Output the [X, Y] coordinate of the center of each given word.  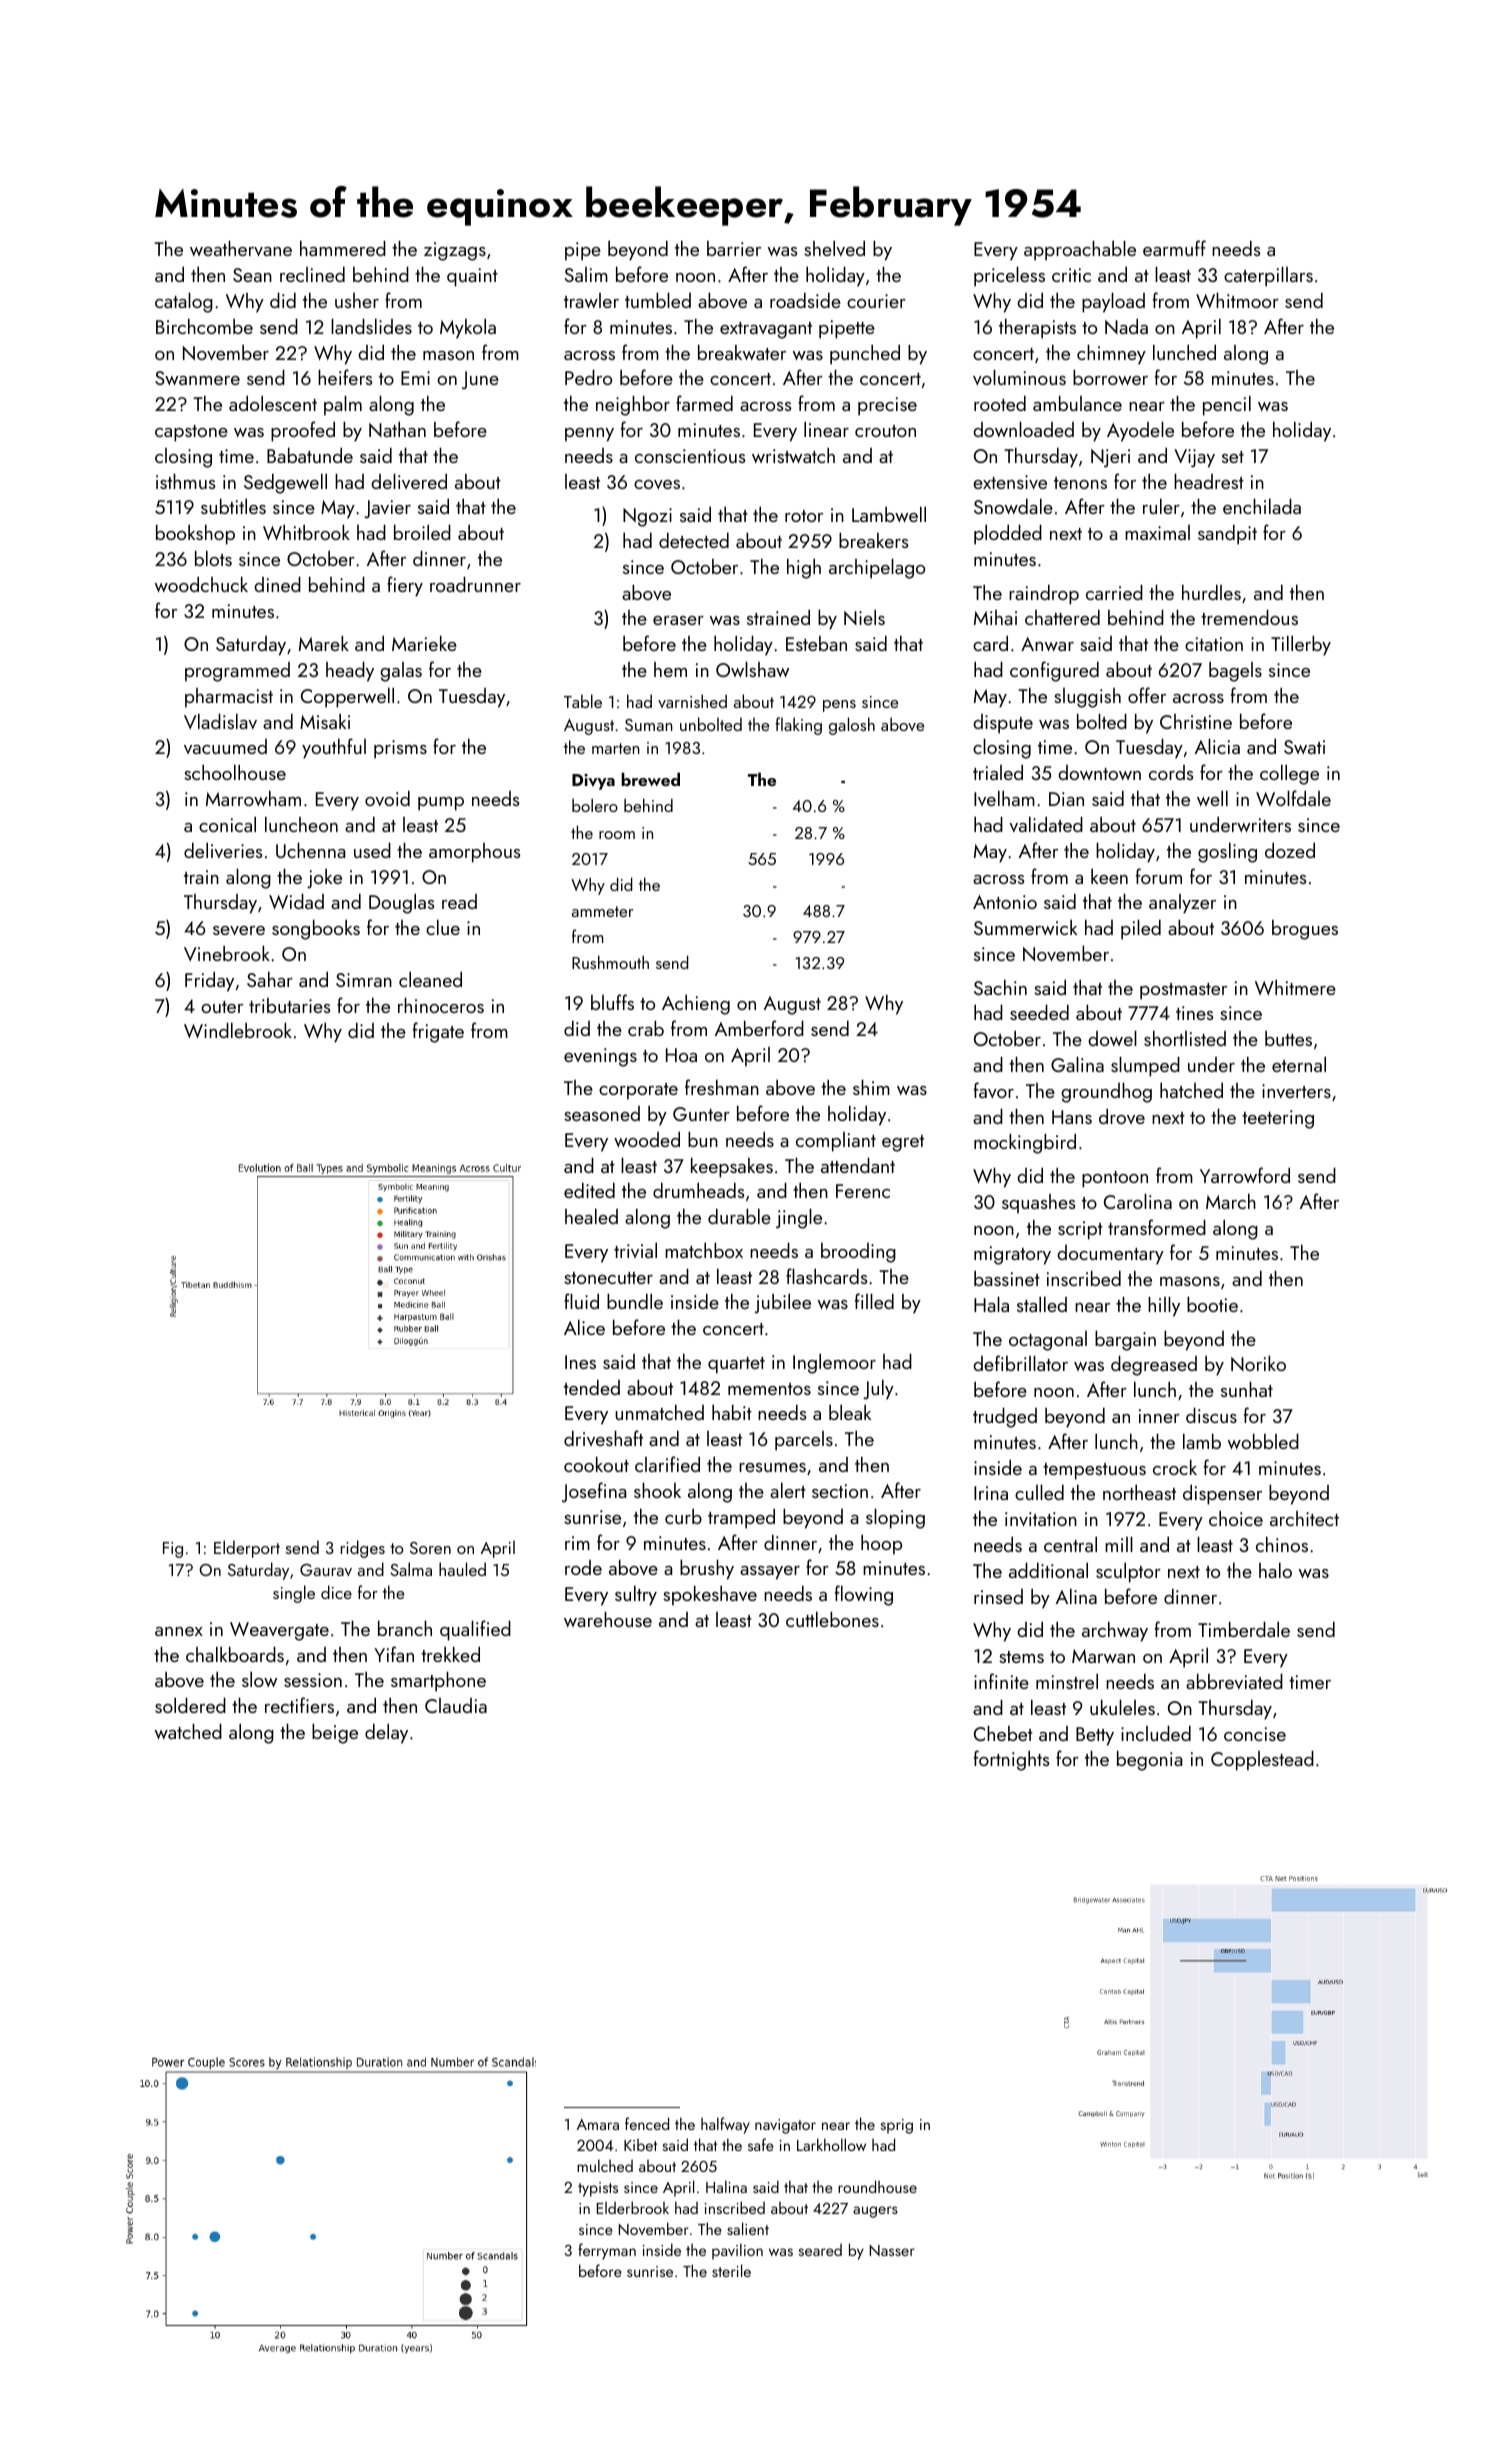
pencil [1227, 405]
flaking [798, 726]
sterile [731, 2270]
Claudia [456, 1705]
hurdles [1211, 592]
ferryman [607, 2251]
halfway [725, 2125]
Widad [296, 901]
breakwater [742, 352]
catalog [184, 302]
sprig [896, 2126]
